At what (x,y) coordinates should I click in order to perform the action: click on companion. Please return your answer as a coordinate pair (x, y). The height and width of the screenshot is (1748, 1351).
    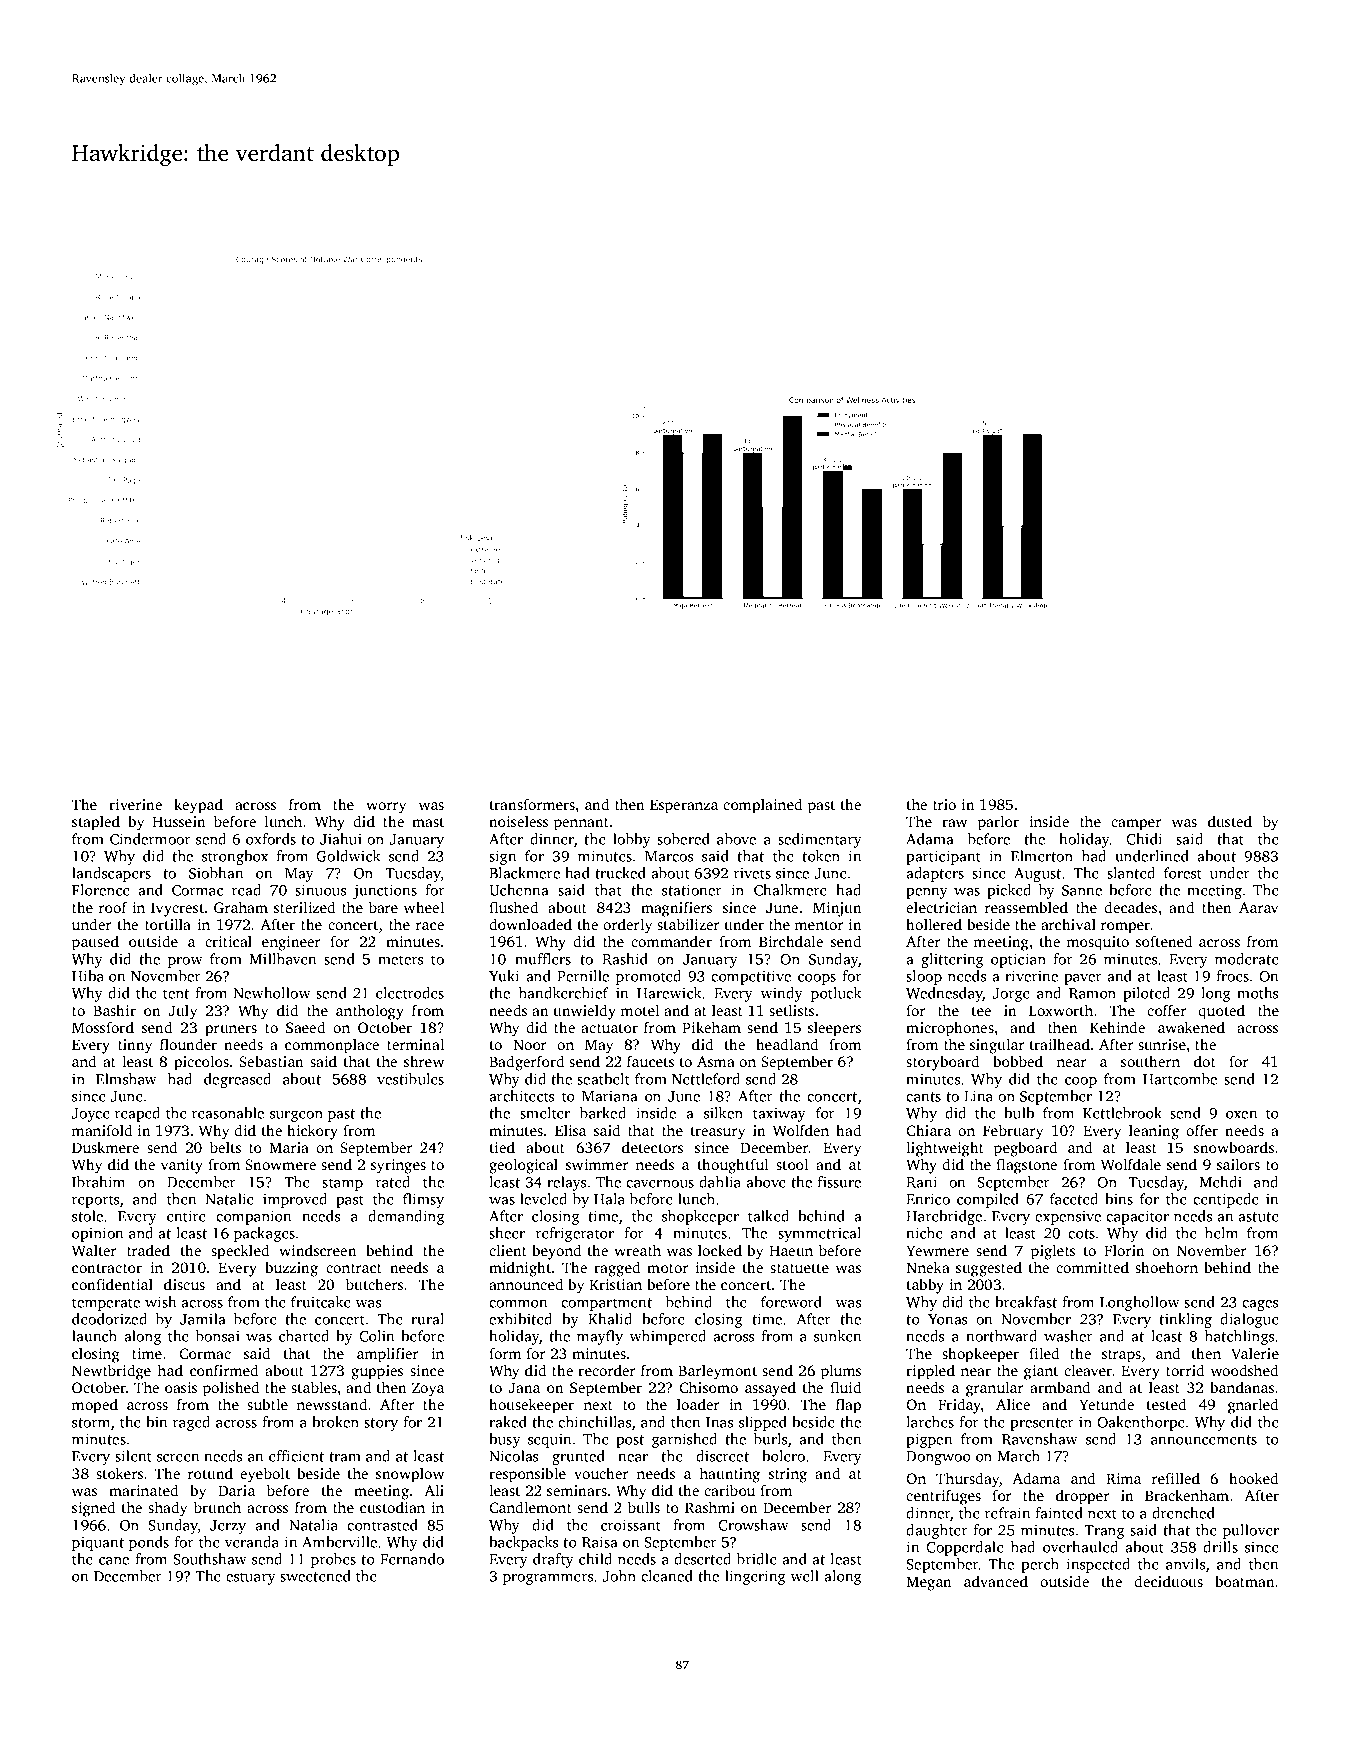
    Looking at the image, I should click on (253, 1217).
